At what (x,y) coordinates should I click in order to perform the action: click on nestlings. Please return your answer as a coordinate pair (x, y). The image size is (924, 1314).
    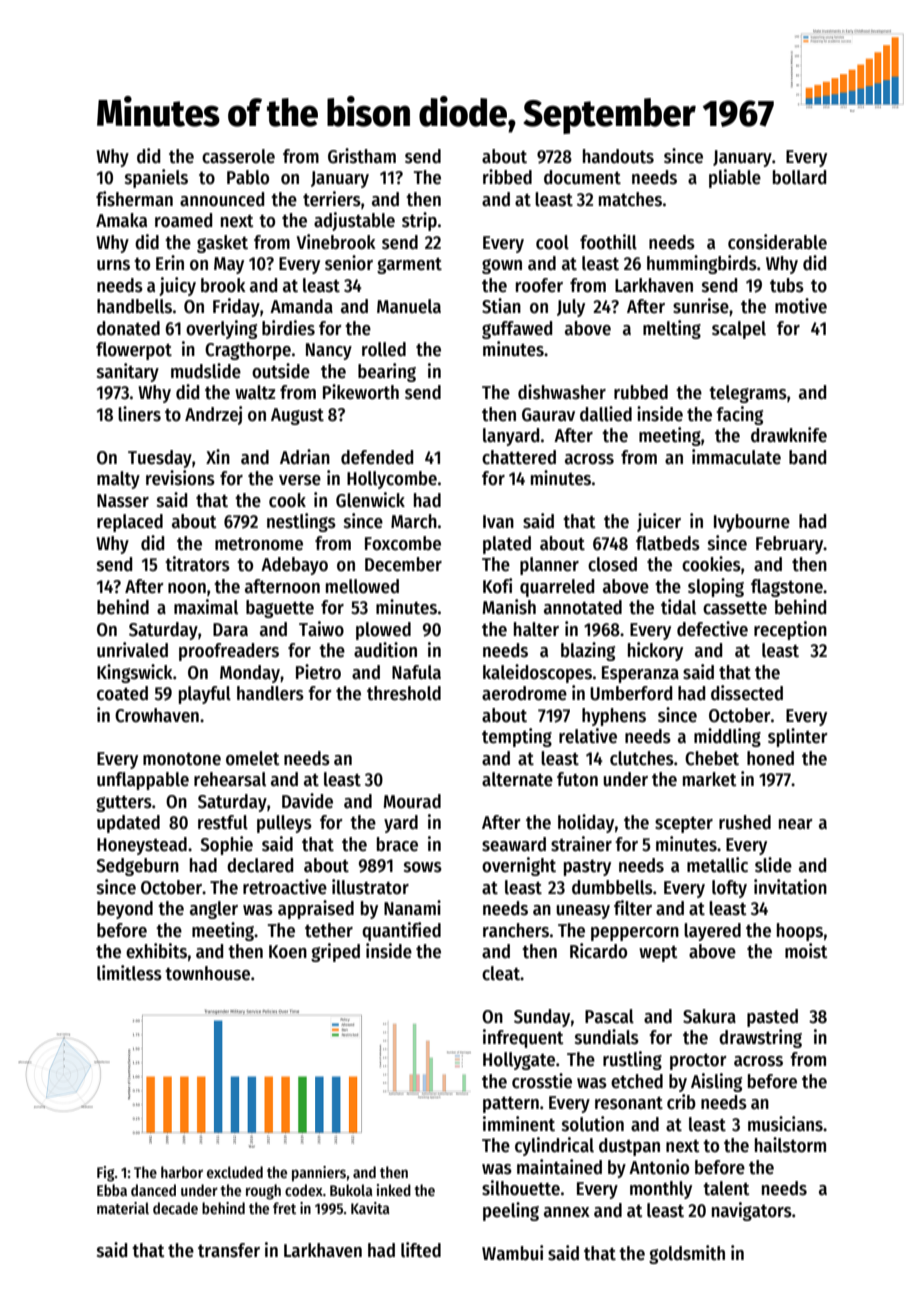
    Looking at the image, I should click on (301, 522).
